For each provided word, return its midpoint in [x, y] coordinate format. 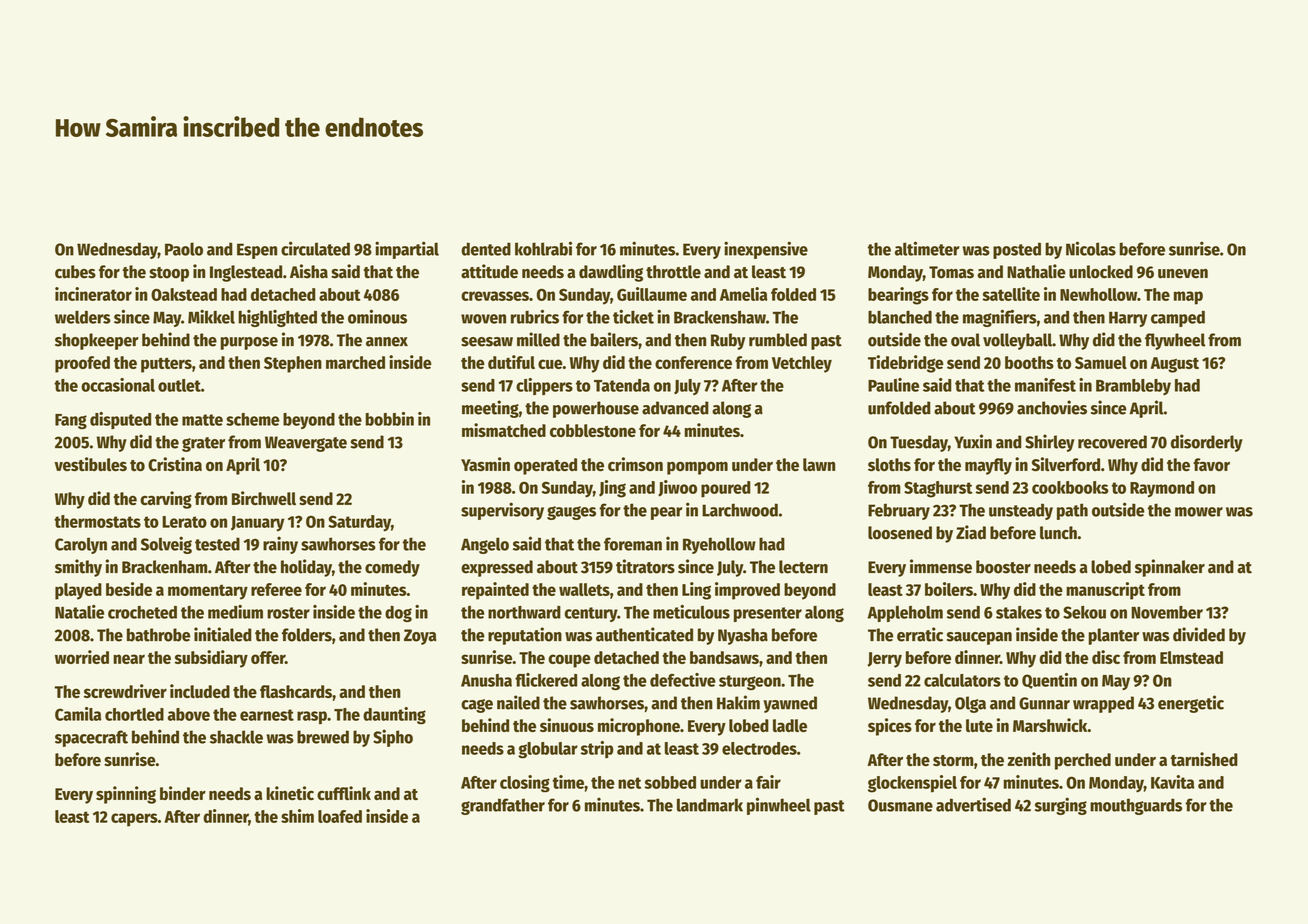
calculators [962, 680]
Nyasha [743, 636]
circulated [315, 248]
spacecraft [91, 738]
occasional [118, 385]
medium [235, 612]
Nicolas [1091, 248]
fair [768, 782]
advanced [675, 408]
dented [486, 249]
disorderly [1207, 443]
